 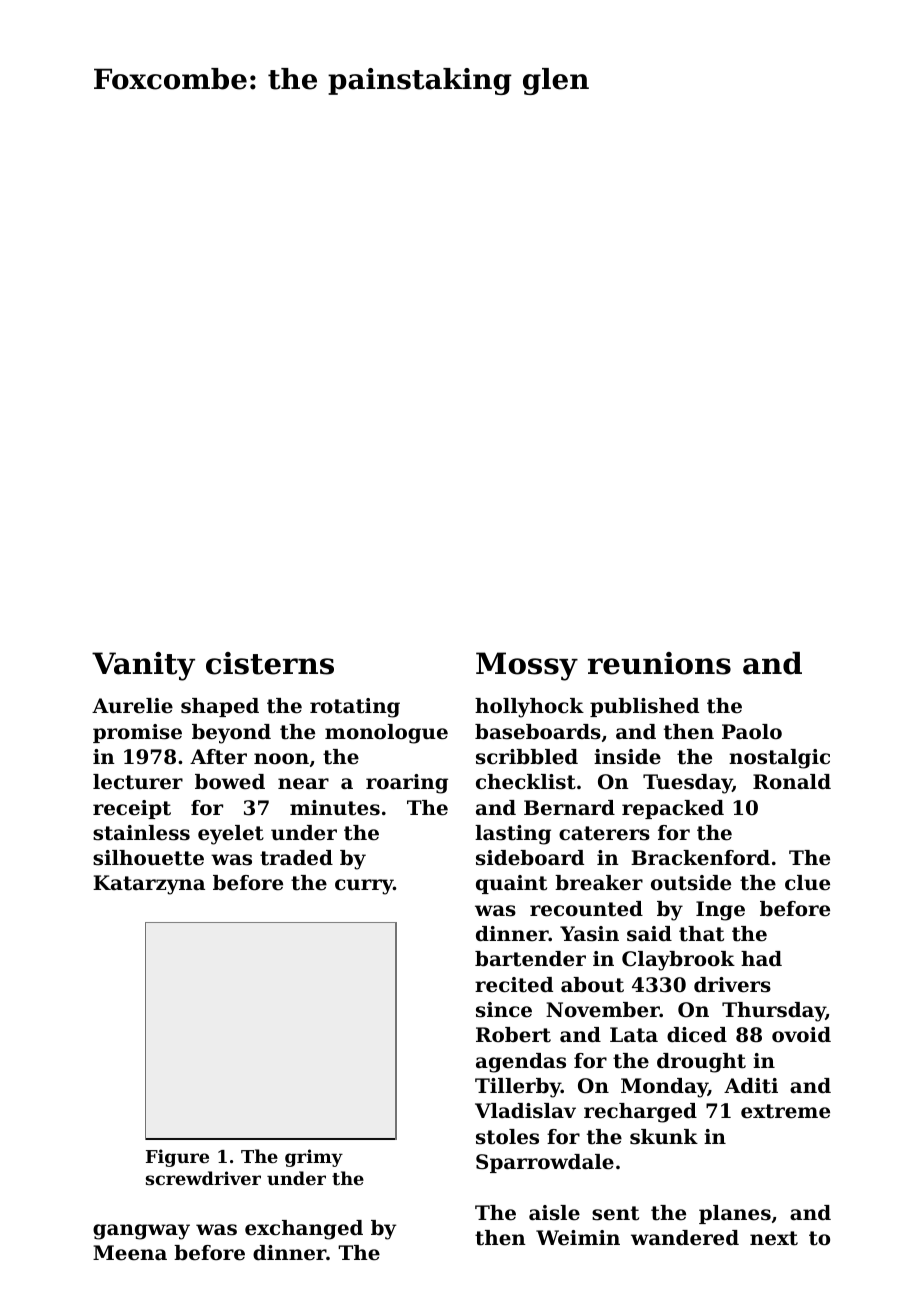 What do you see at coordinates (314, 1158) in the screenshot?
I see `grimy` at bounding box center [314, 1158].
